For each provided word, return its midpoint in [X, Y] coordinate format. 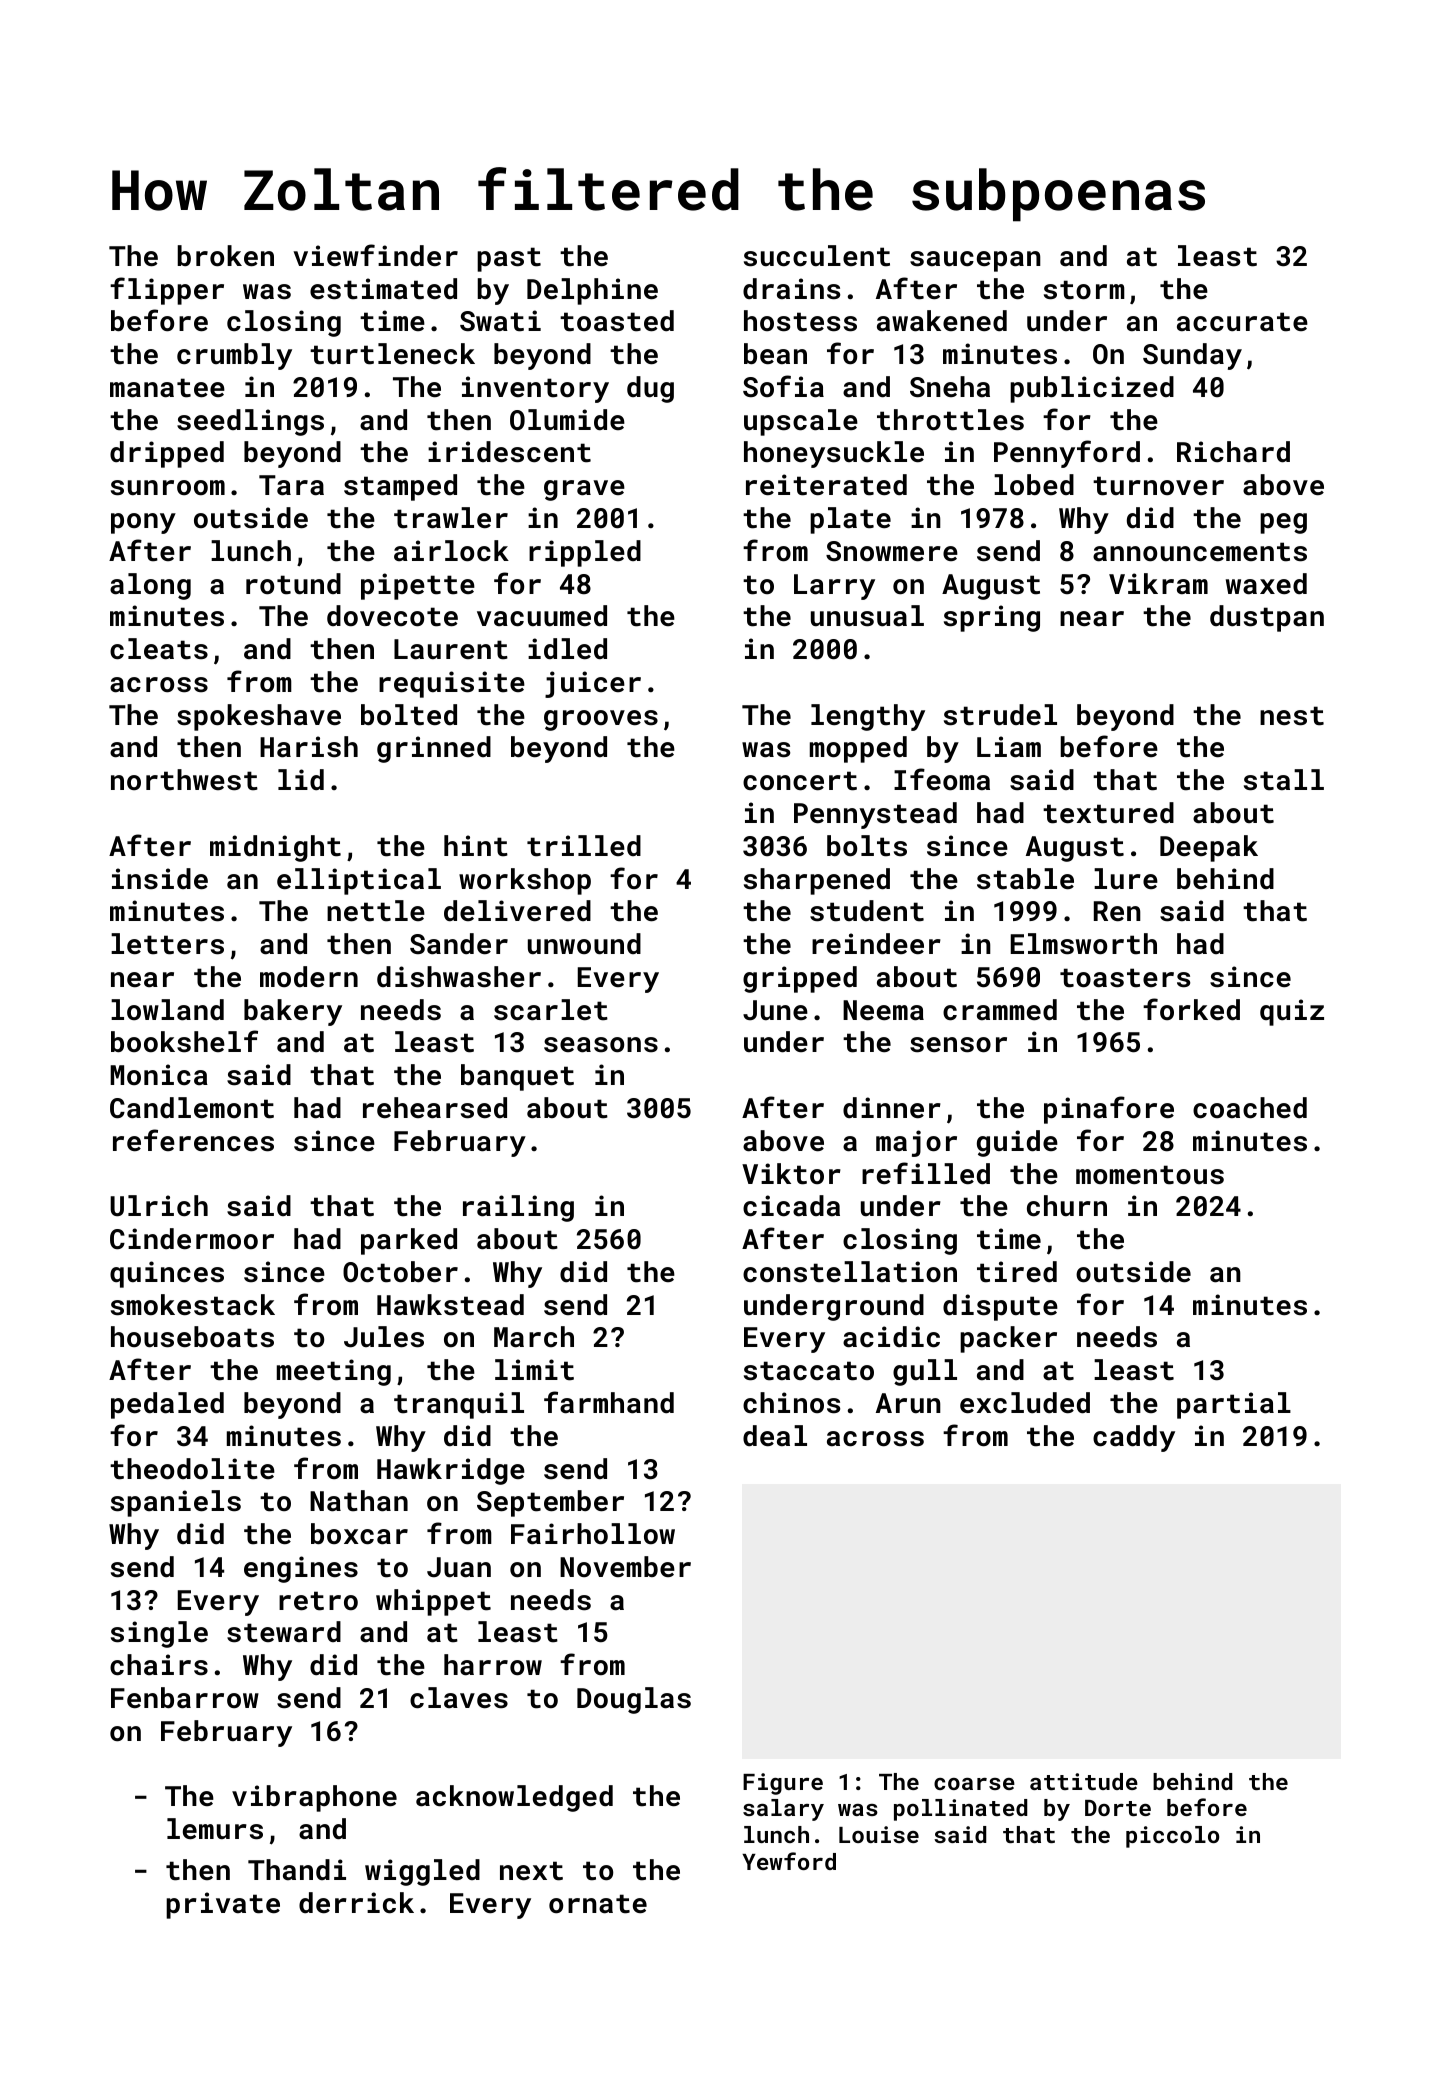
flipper [167, 291]
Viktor [791, 1174]
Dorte [1118, 1808]
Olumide [567, 420]
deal [775, 1436]
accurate [1242, 322]
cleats [159, 649]
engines [301, 1569]
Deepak [1209, 848]
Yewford [789, 1861]
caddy [1134, 1438]
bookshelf [184, 1041]
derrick [356, 1903]
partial [1234, 1405]
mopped [858, 749]
